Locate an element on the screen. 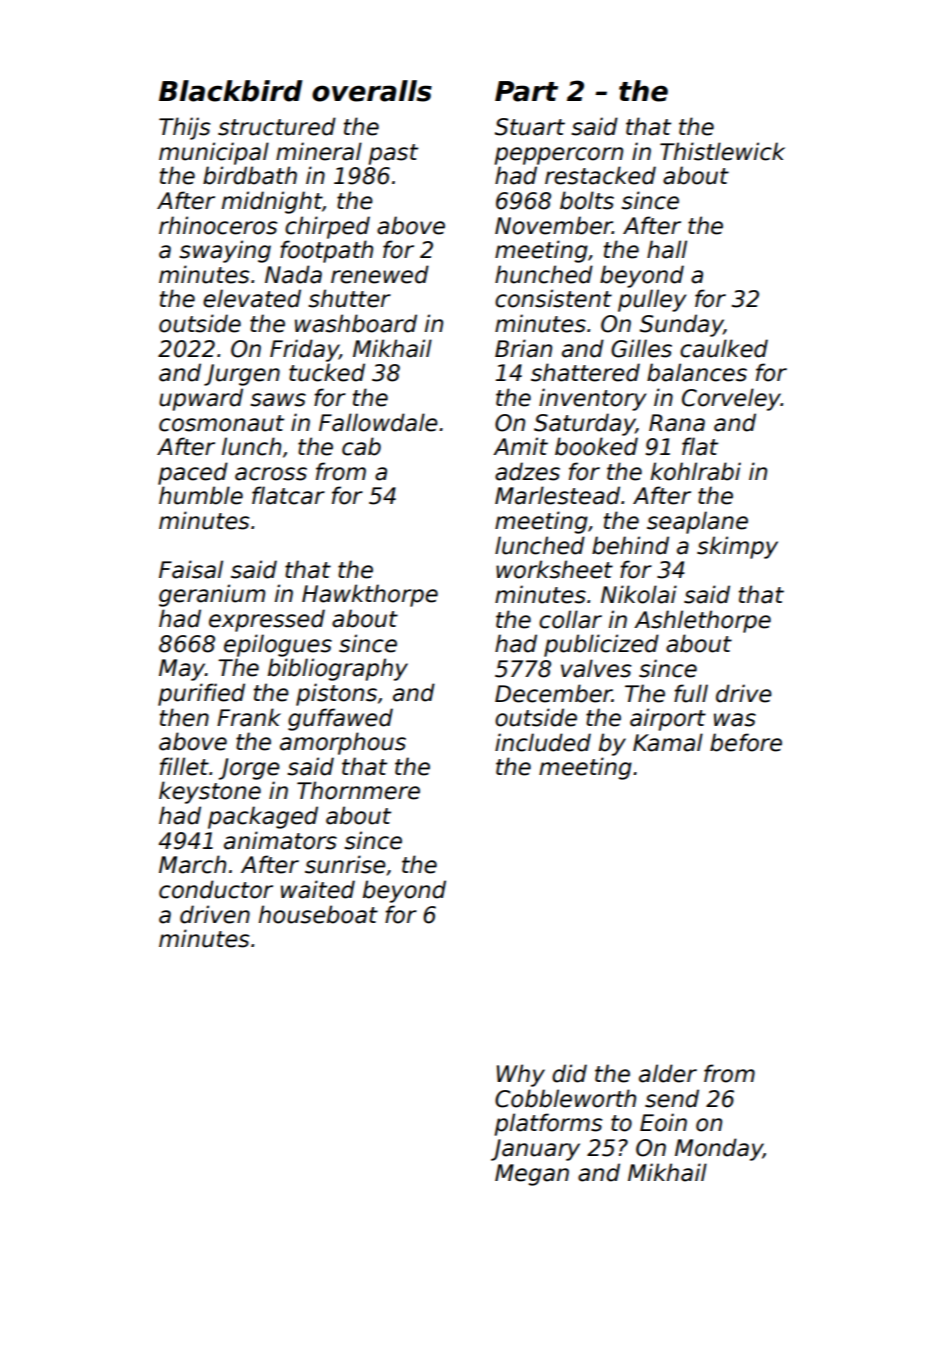 The height and width of the screenshot is (1345, 948). houseboat is located at coordinates (318, 914).
